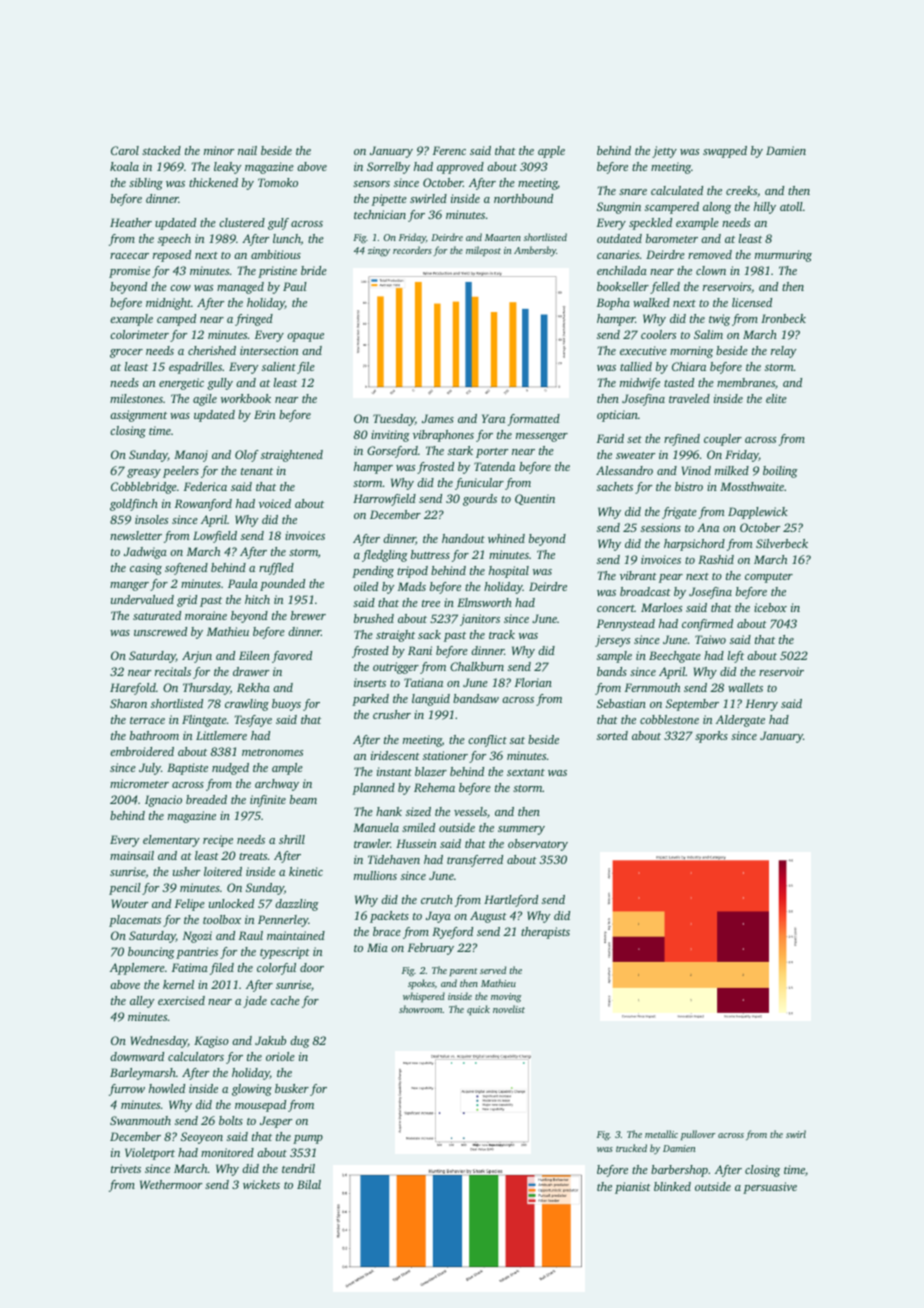 The image size is (924, 1308). Describe the element at coordinates (664, 152) in the image. I see `jetty` at that location.
